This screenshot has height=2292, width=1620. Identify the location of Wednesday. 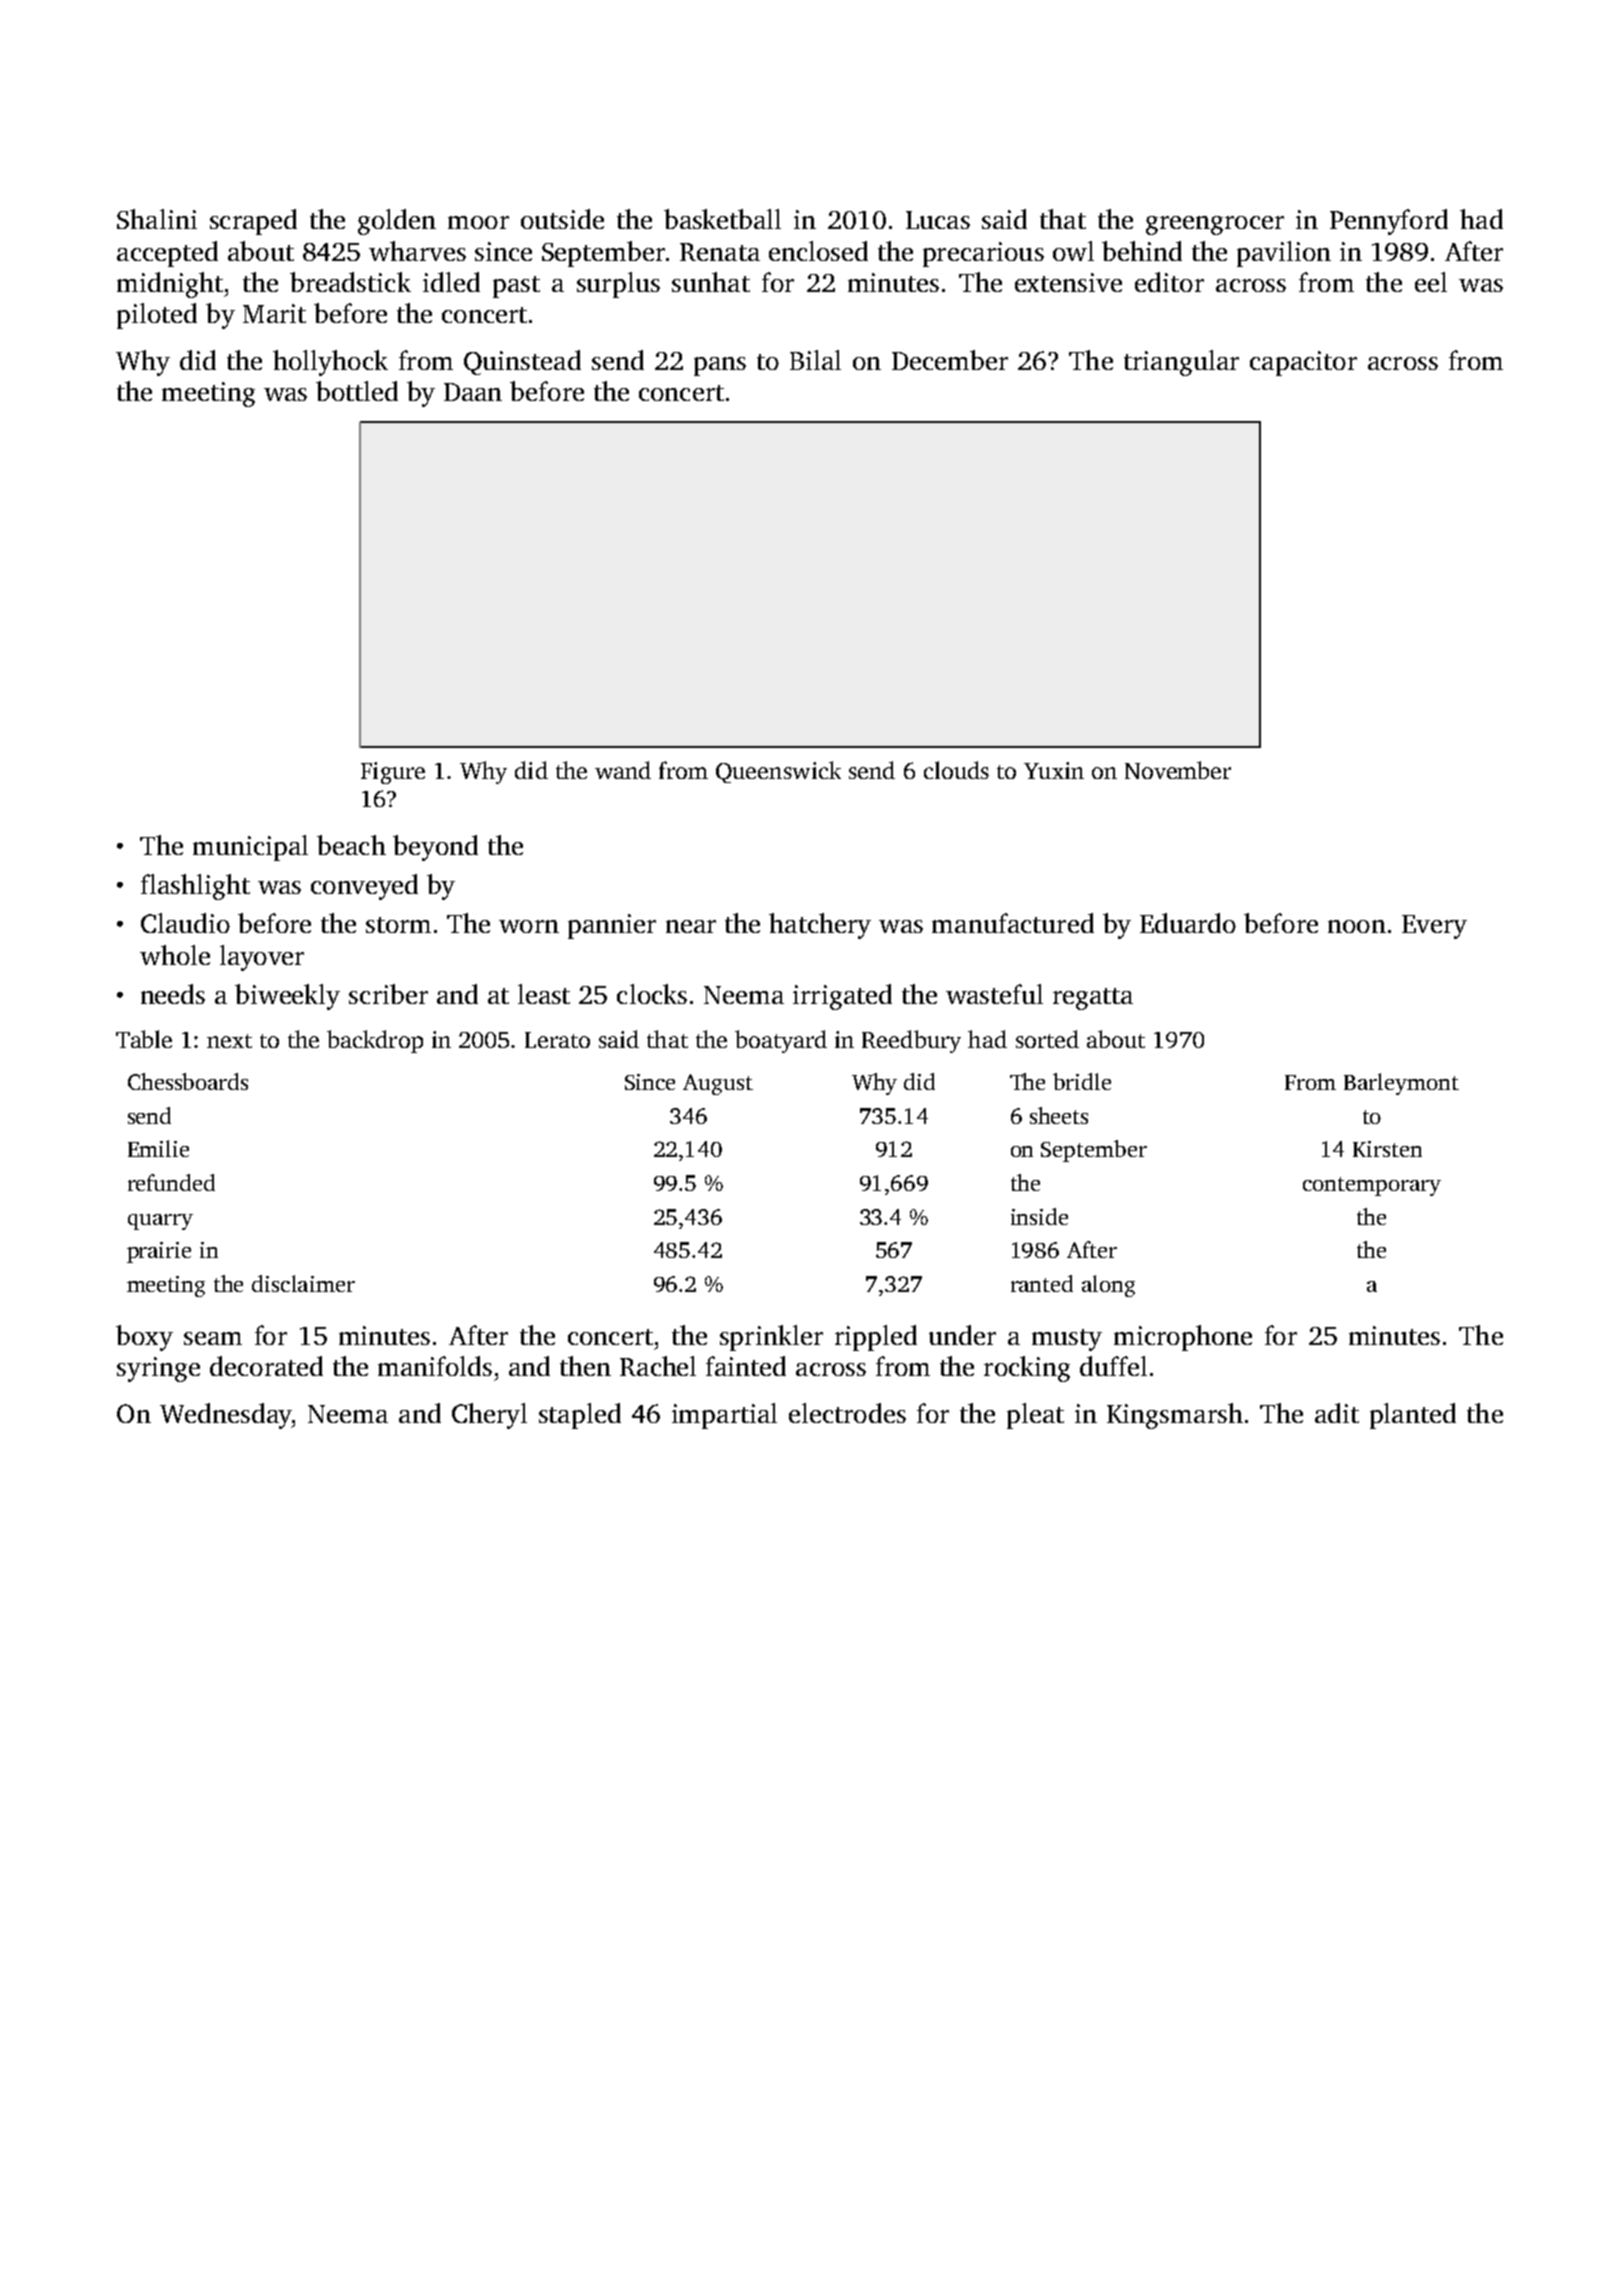
(226, 1416).
